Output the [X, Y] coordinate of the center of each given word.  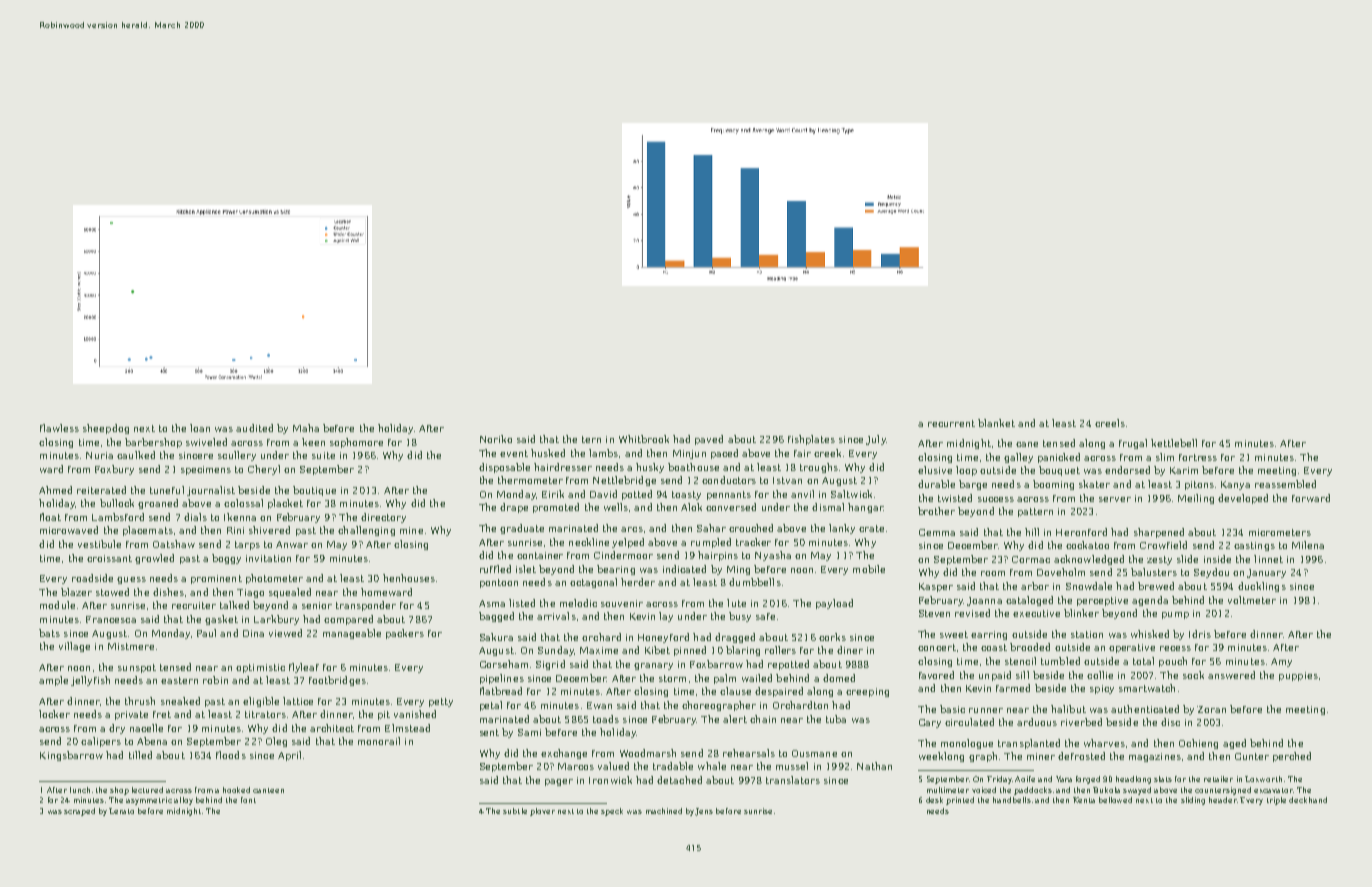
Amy [1281, 662]
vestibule [99, 544]
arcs [632, 529]
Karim [1184, 470]
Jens [704, 812]
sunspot [137, 668]
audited [254, 428]
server [1115, 499]
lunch [80, 790]
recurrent [951, 423]
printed [960, 801]
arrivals [556, 616]
